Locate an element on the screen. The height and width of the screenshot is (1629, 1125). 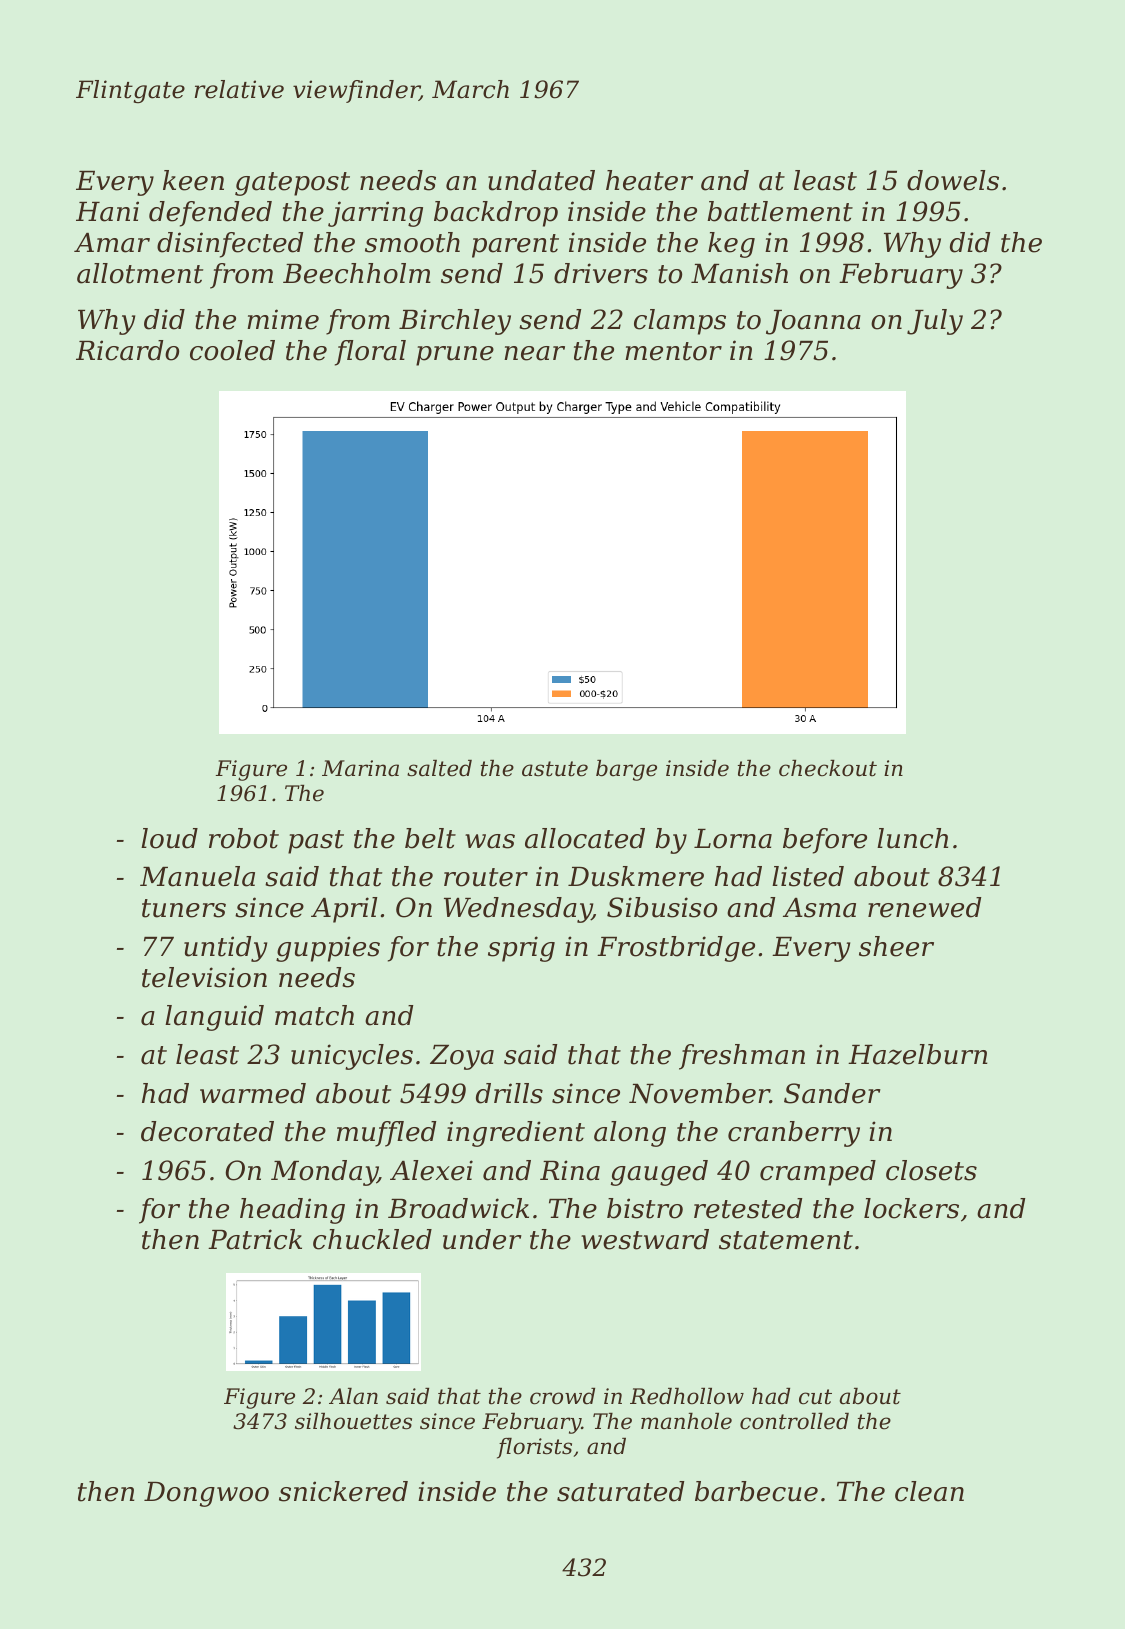
television is located at coordinates (204, 977).
